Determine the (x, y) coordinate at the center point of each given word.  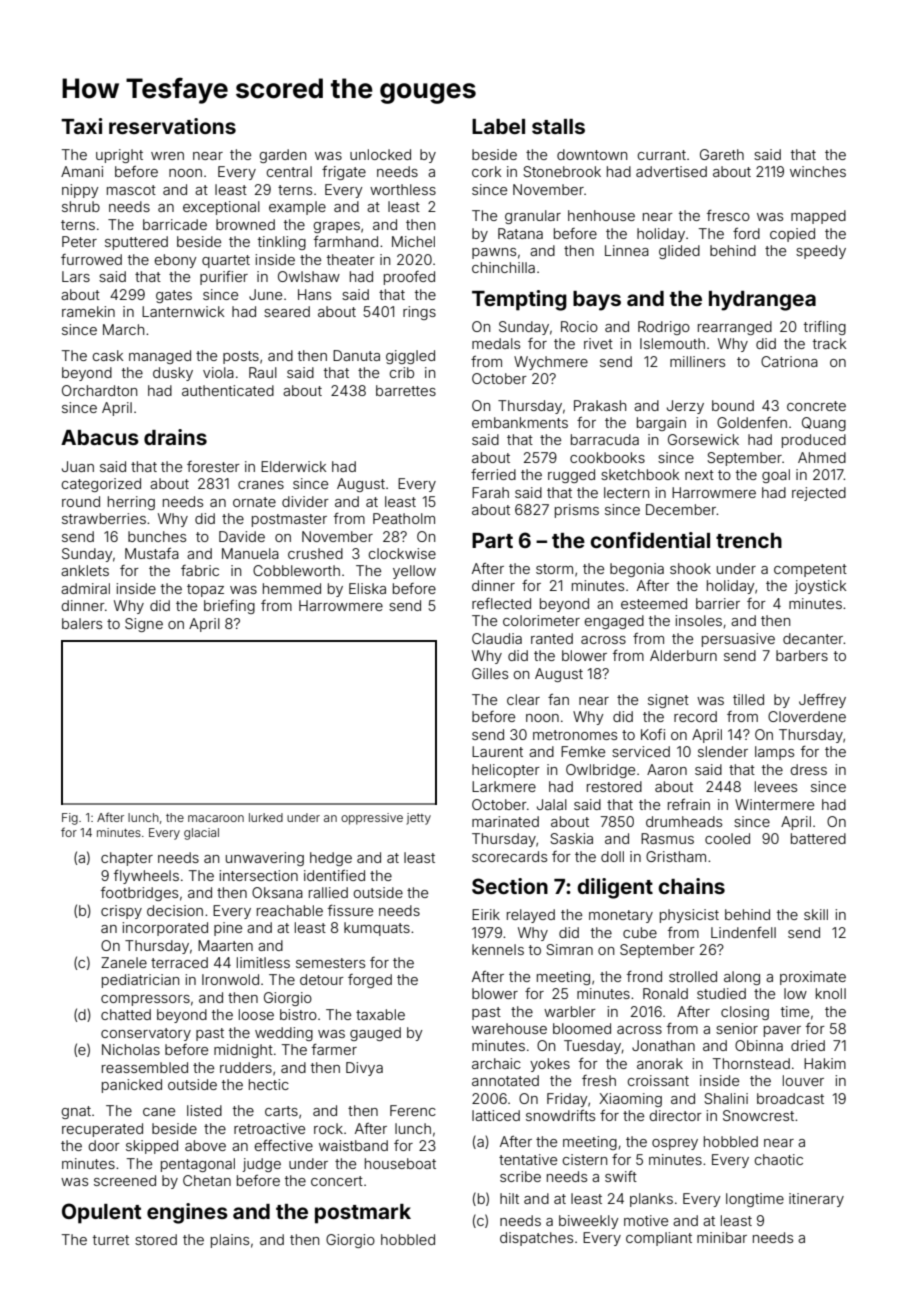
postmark (363, 1214)
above (205, 1145)
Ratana (520, 233)
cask (108, 355)
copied (792, 235)
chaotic (778, 1159)
